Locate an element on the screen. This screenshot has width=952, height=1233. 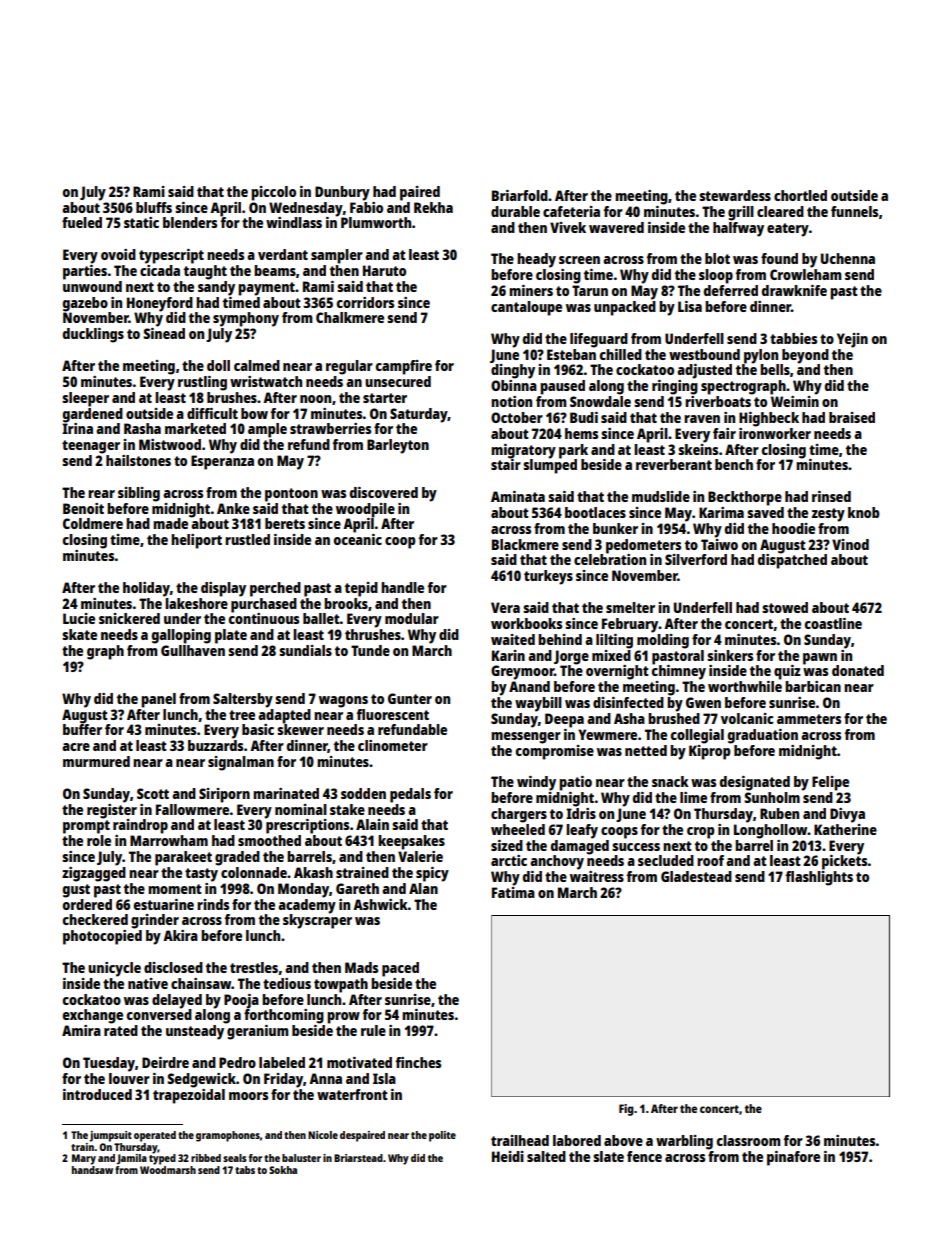
Fig is located at coordinates (626, 1110).
